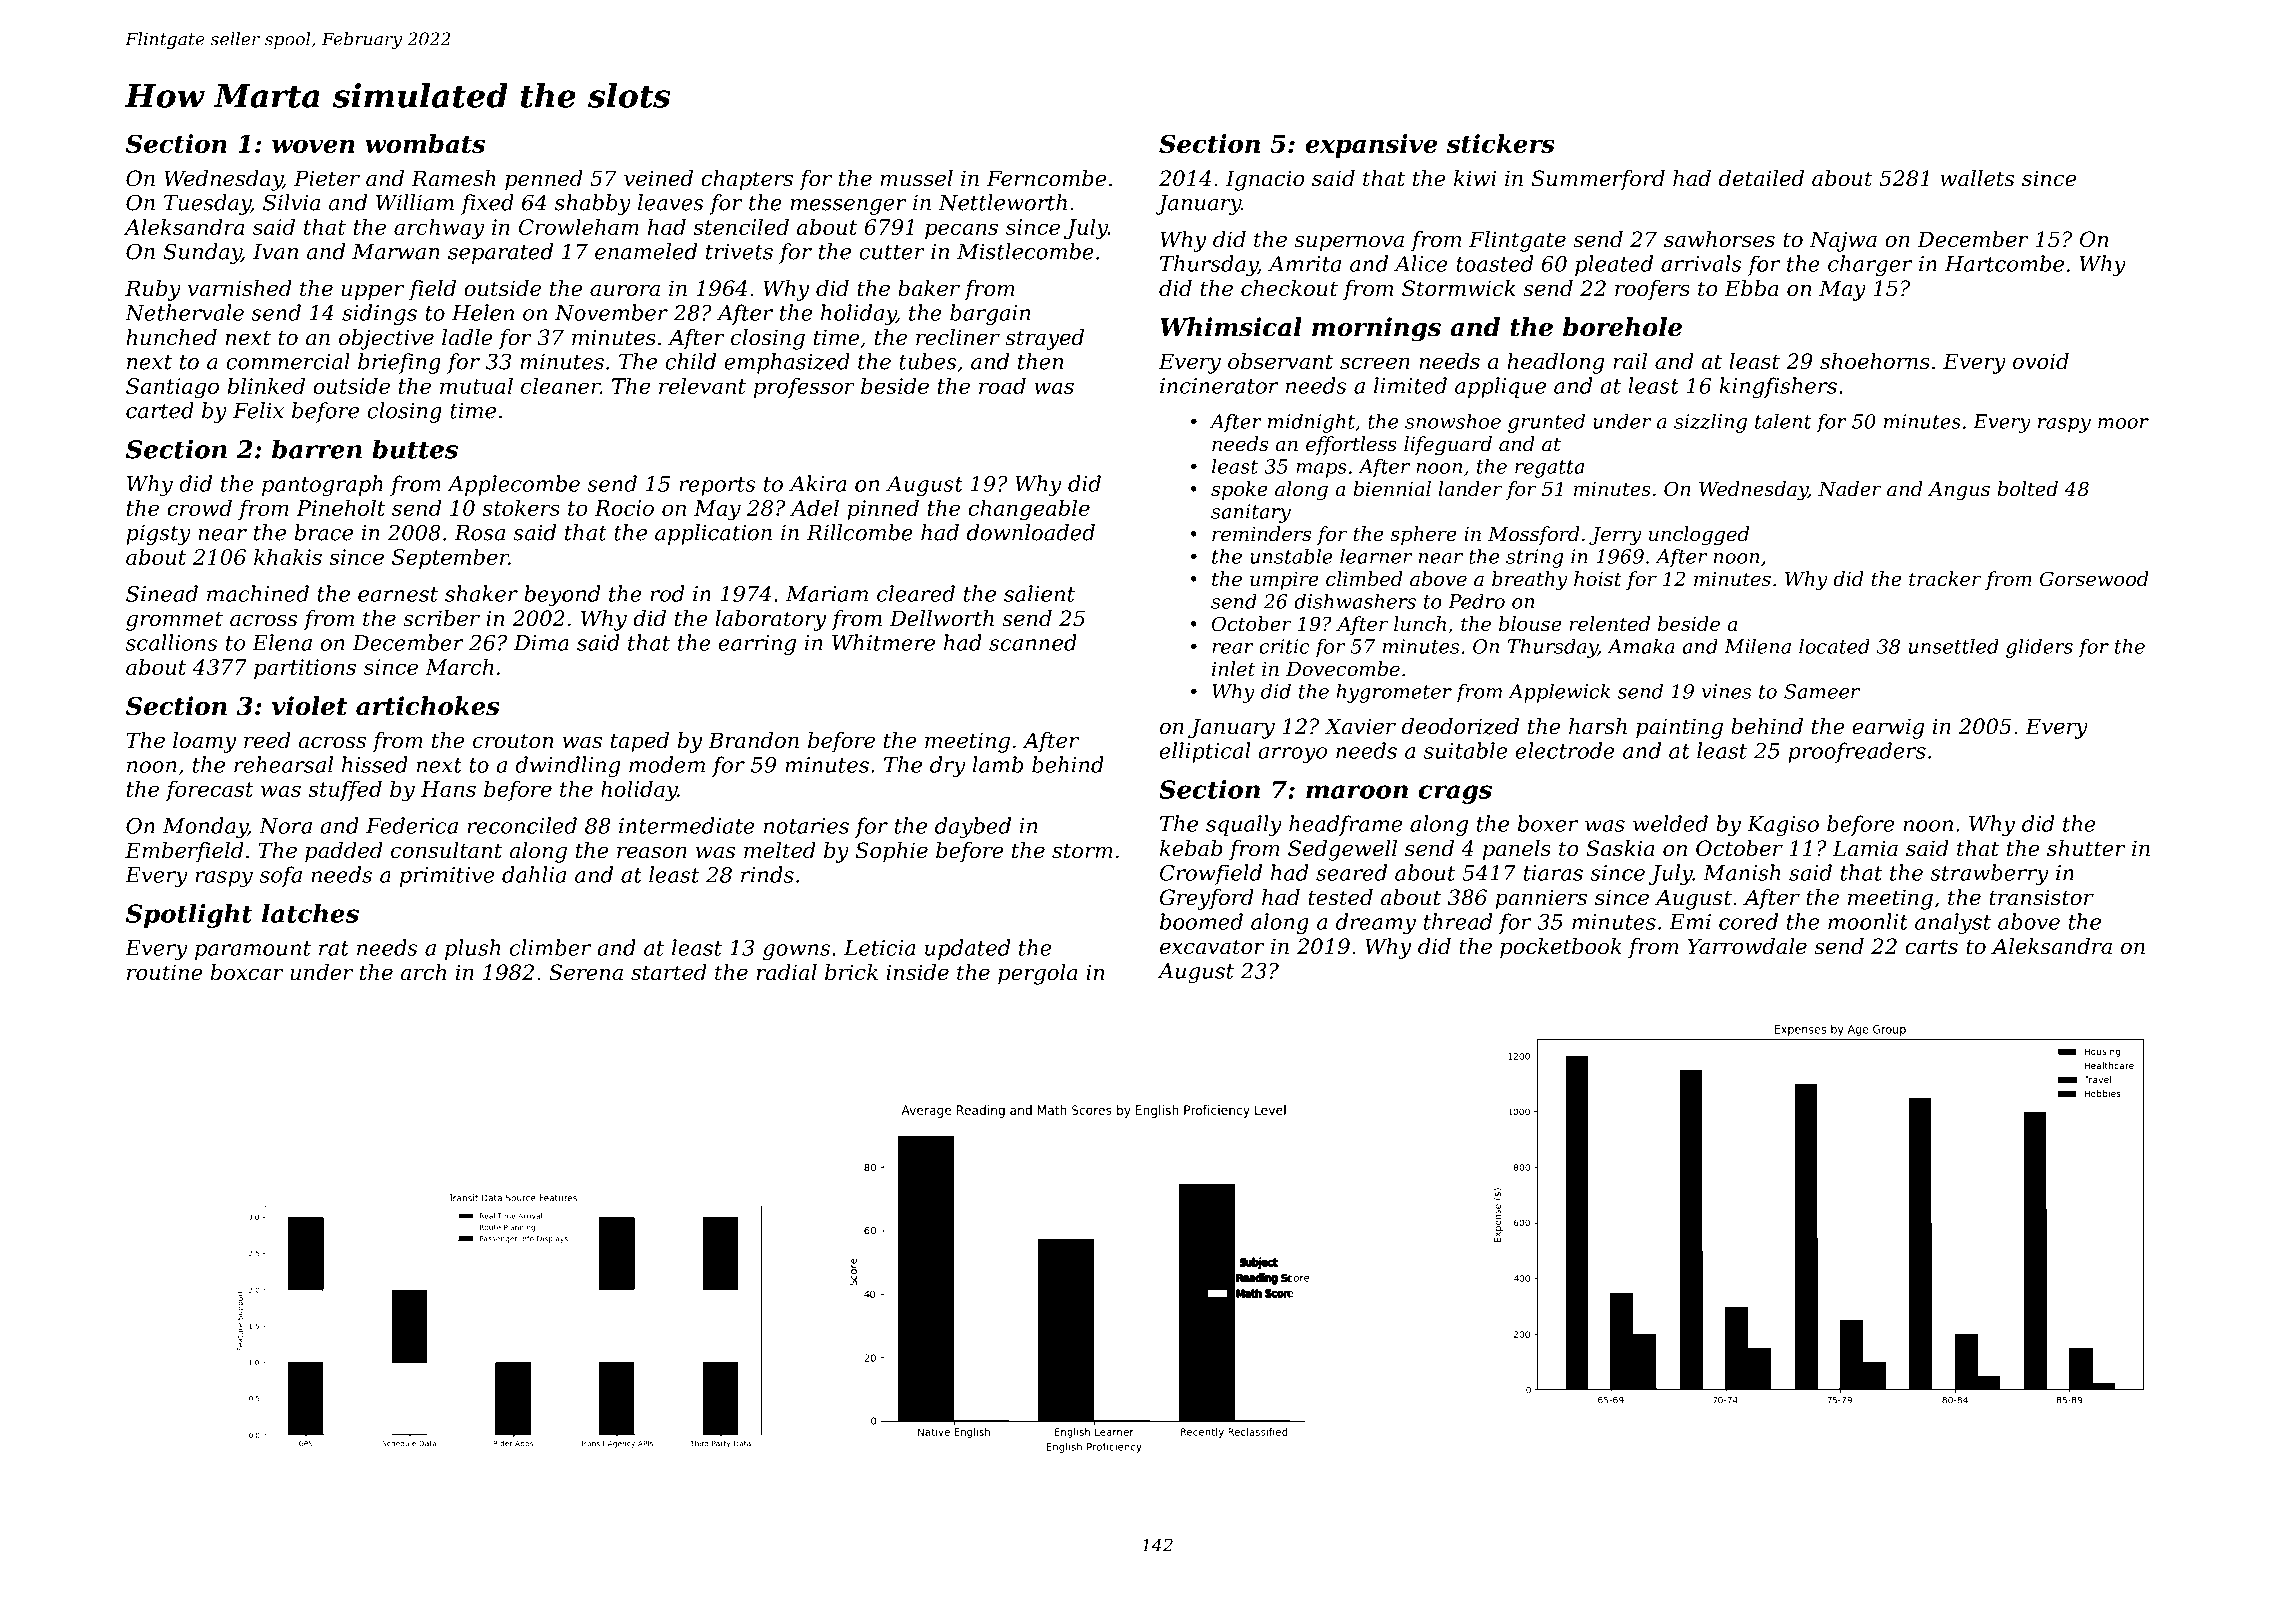 The height and width of the screenshot is (1614, 2282). I want to click on expansive, so click(1371, 146).
